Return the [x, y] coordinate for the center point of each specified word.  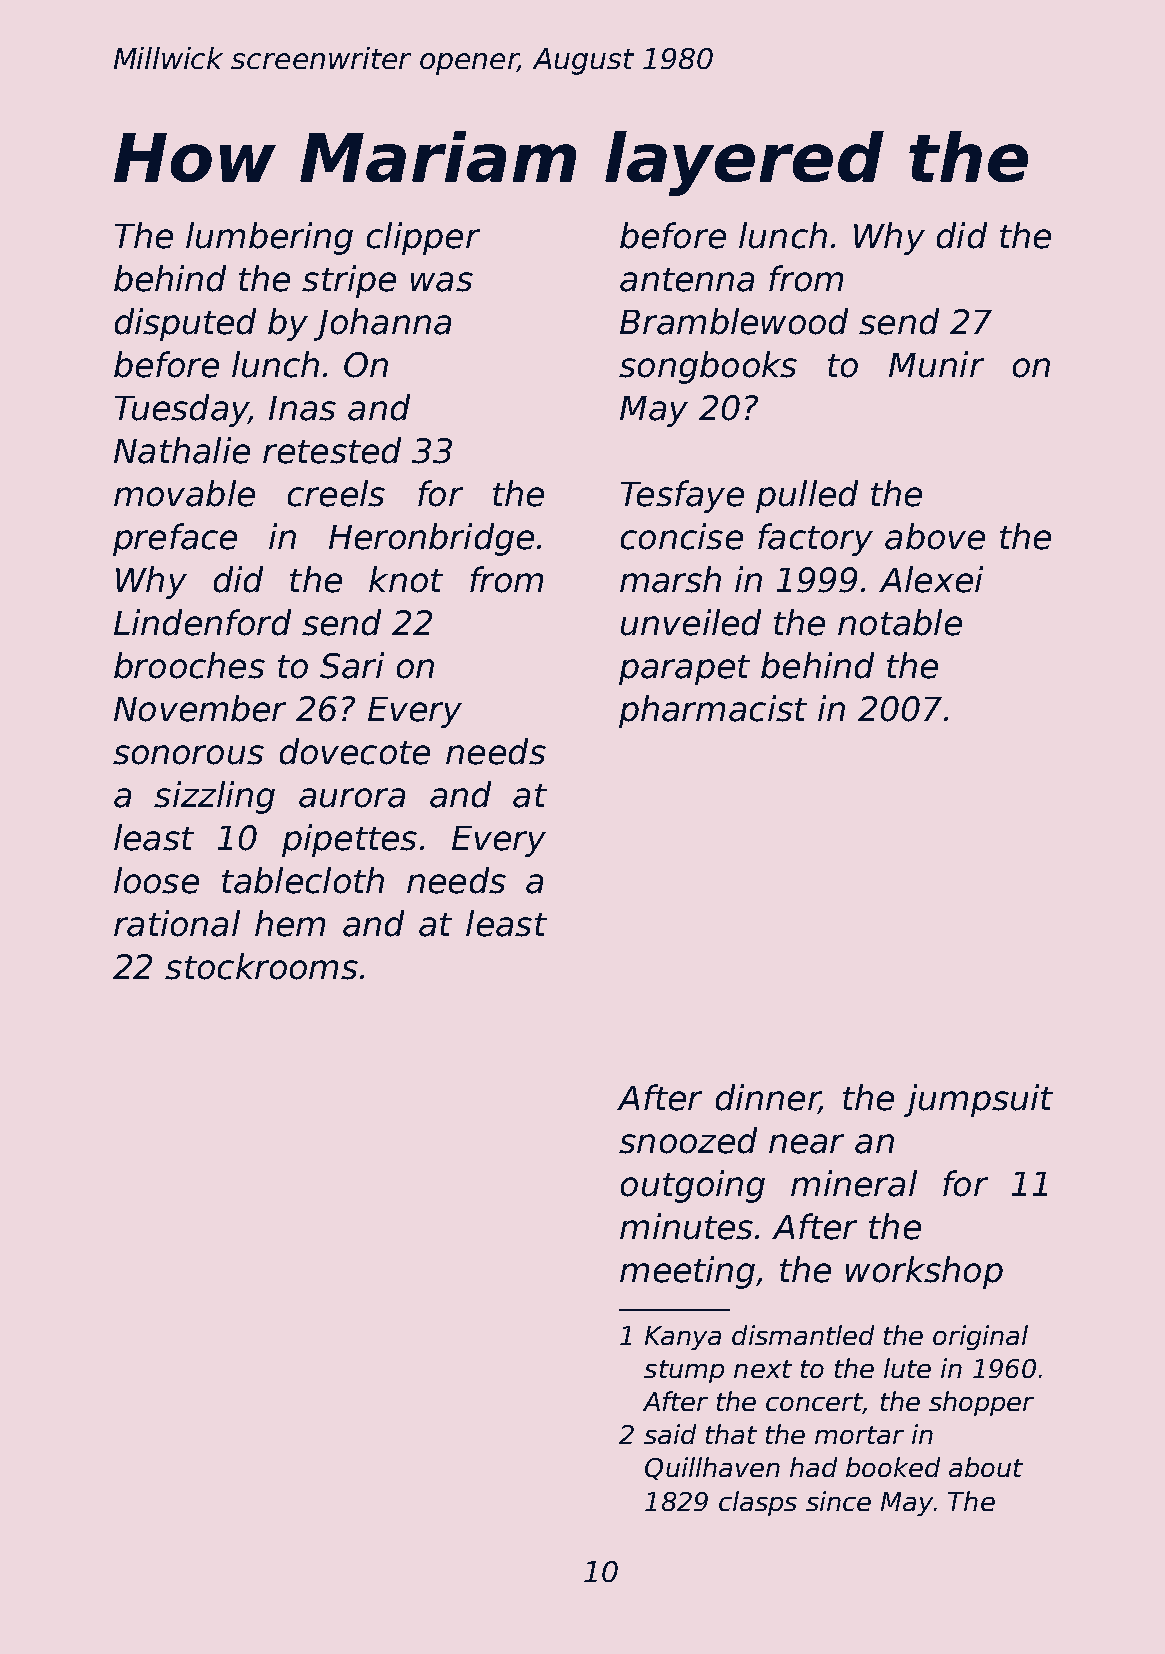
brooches [189, 665]
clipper [423, 238]
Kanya [683, 1338]
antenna [687, 280]
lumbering [269, 238]
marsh [670, 579]
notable [900, 622]
